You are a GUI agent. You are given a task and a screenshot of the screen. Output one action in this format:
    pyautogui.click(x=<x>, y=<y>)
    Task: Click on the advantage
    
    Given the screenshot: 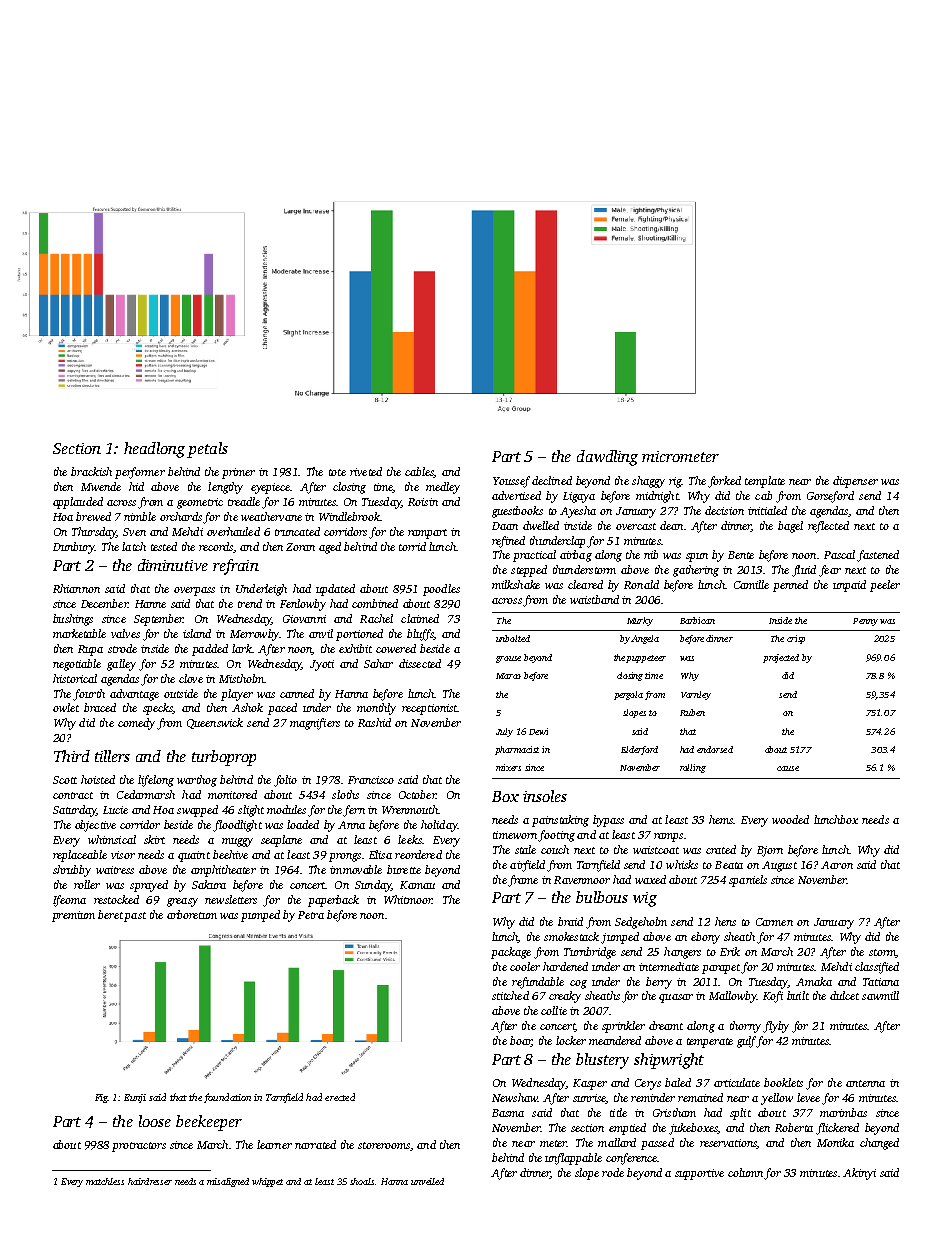 What is the action you would take?
    pyautogui.click(x=134, y=695)
